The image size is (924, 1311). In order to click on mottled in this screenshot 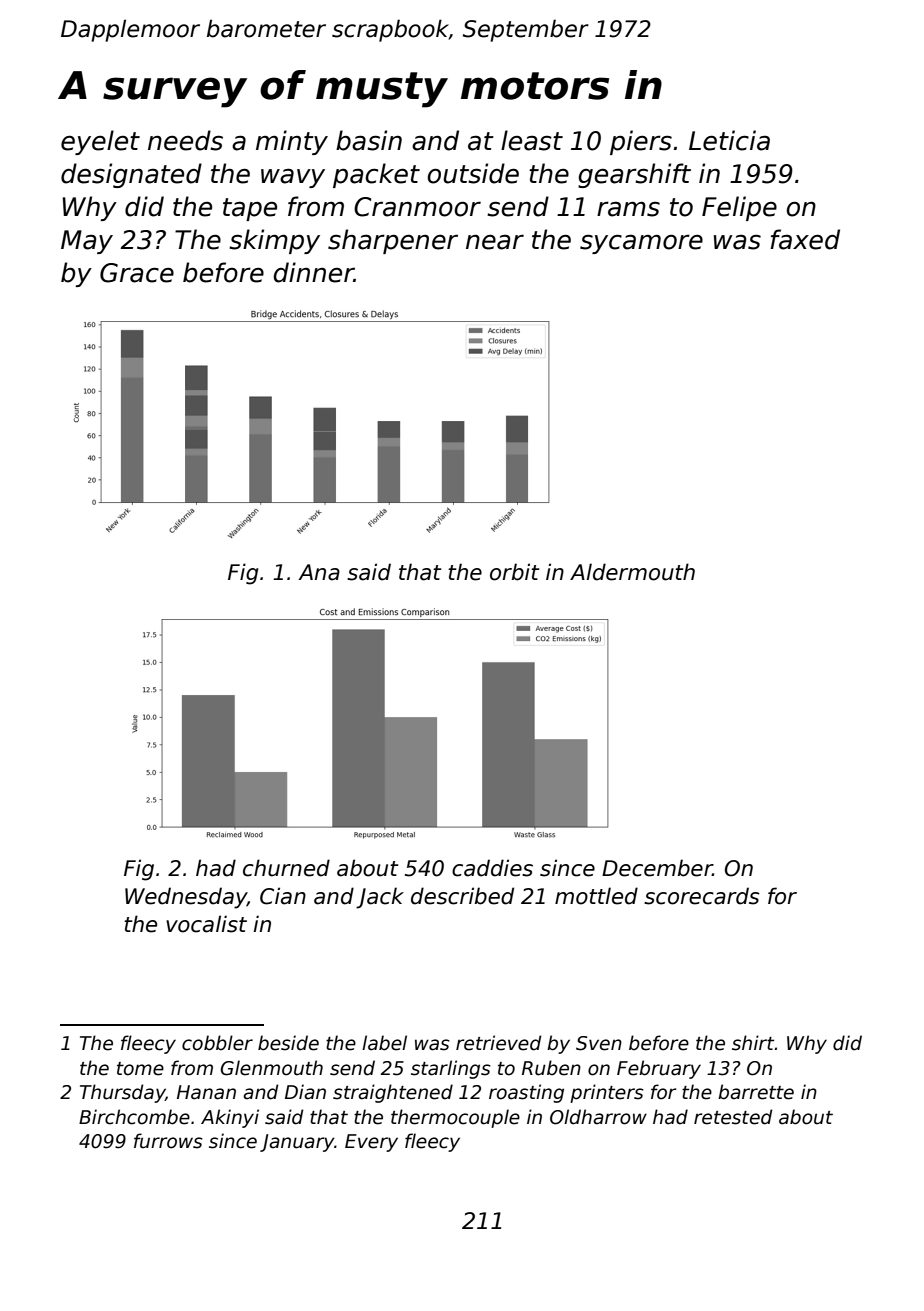, I will do `click(596, 896)`.
